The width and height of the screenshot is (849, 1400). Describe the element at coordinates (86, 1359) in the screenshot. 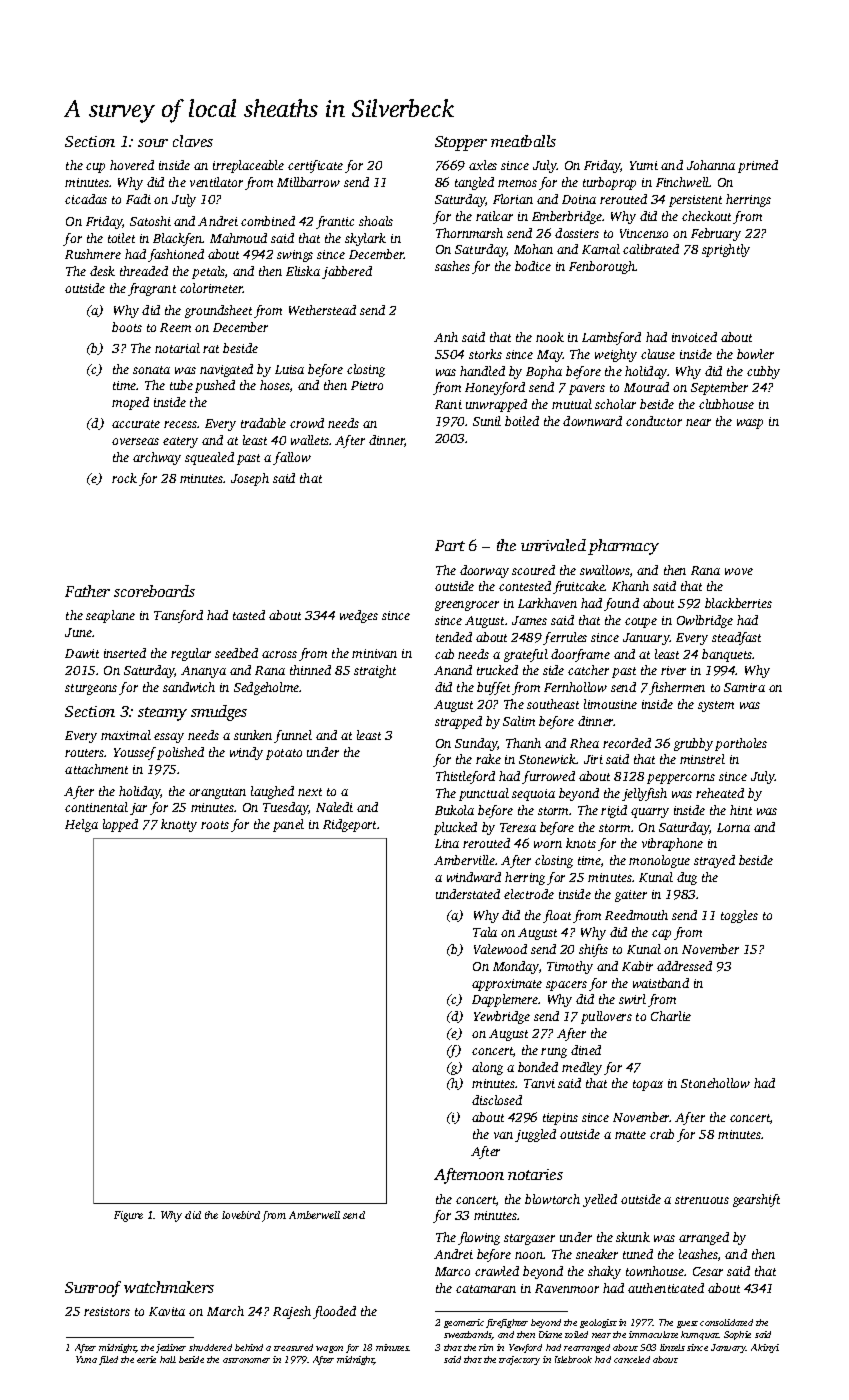

I see `Yuna` at that location.
